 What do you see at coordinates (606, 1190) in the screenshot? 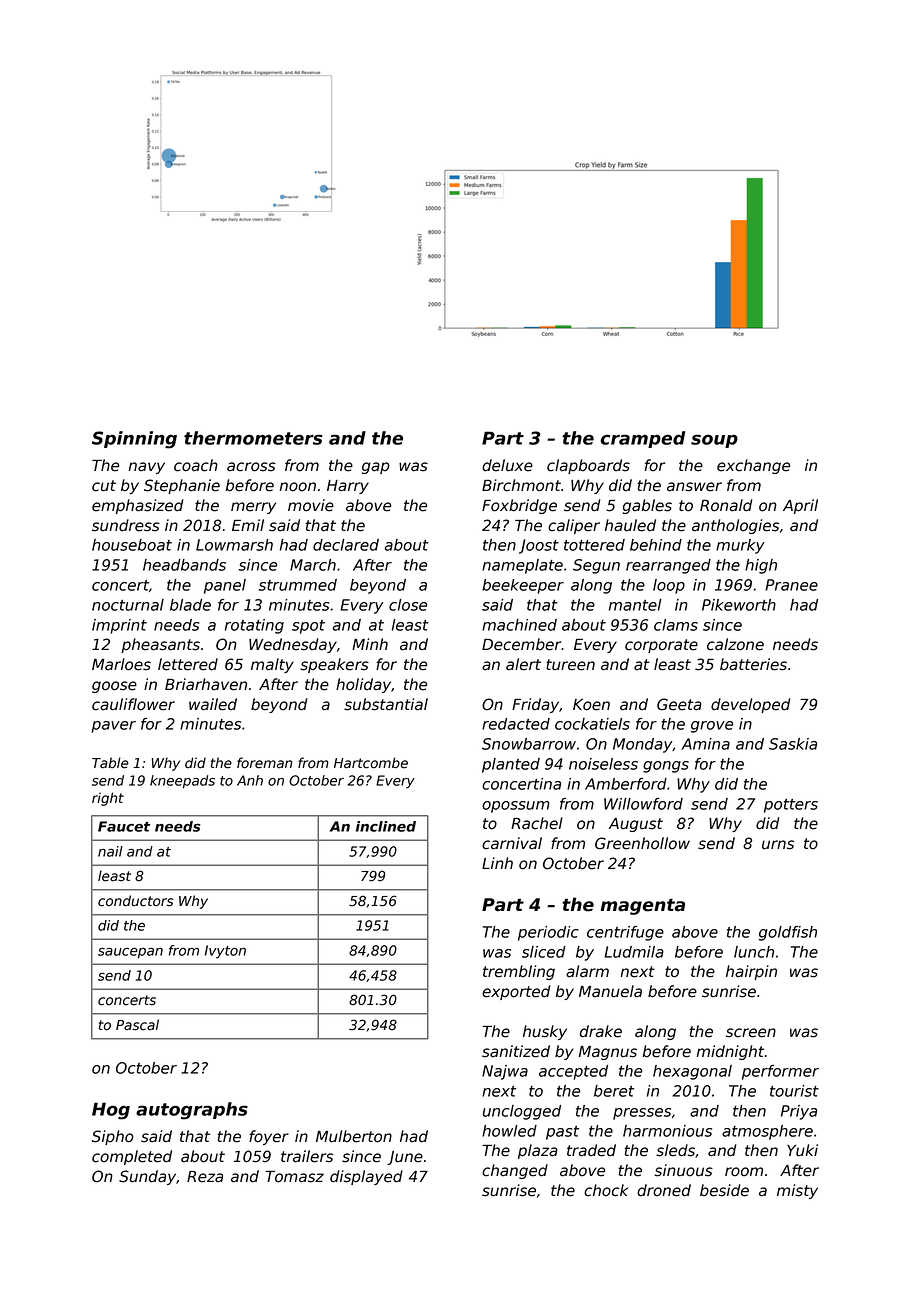
I see `chock` at bounding box center [606, 1190].
